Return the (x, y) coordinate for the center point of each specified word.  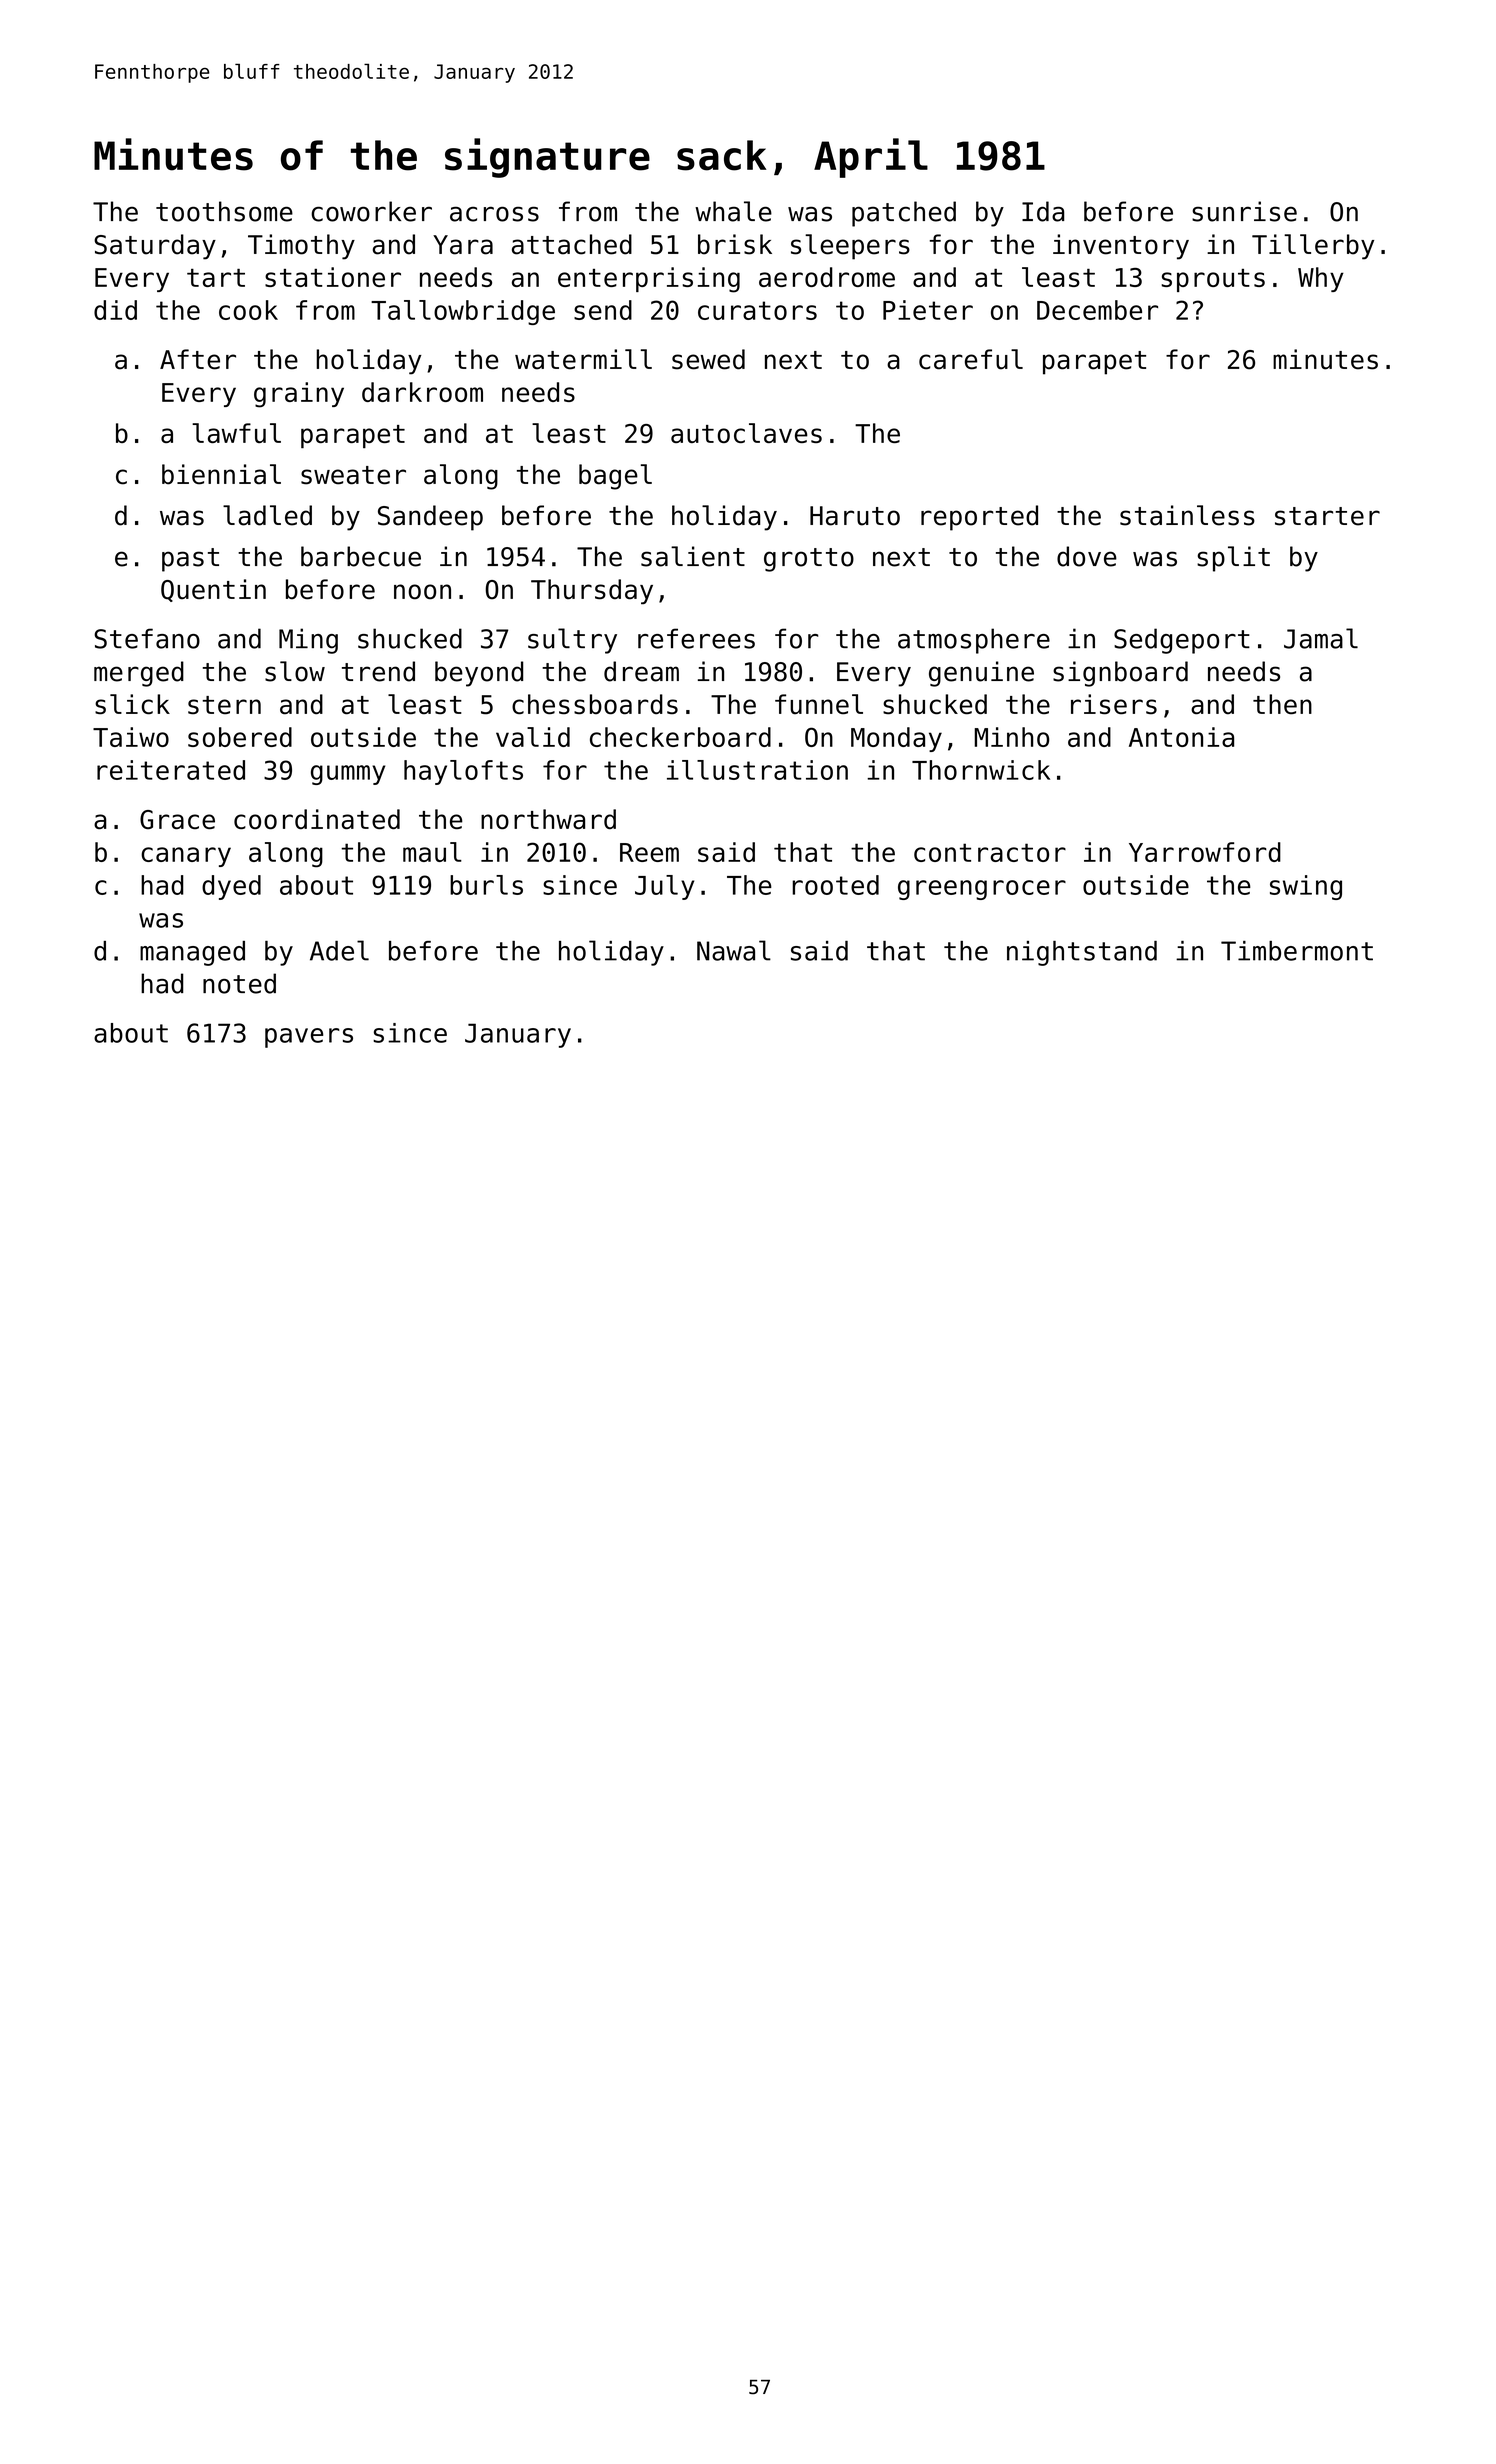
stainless (1187, 515)
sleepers (850, 247)
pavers (309, 1038)
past (190, 560)
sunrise (1244, 211)
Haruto (855, 516)
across (494, 214)
